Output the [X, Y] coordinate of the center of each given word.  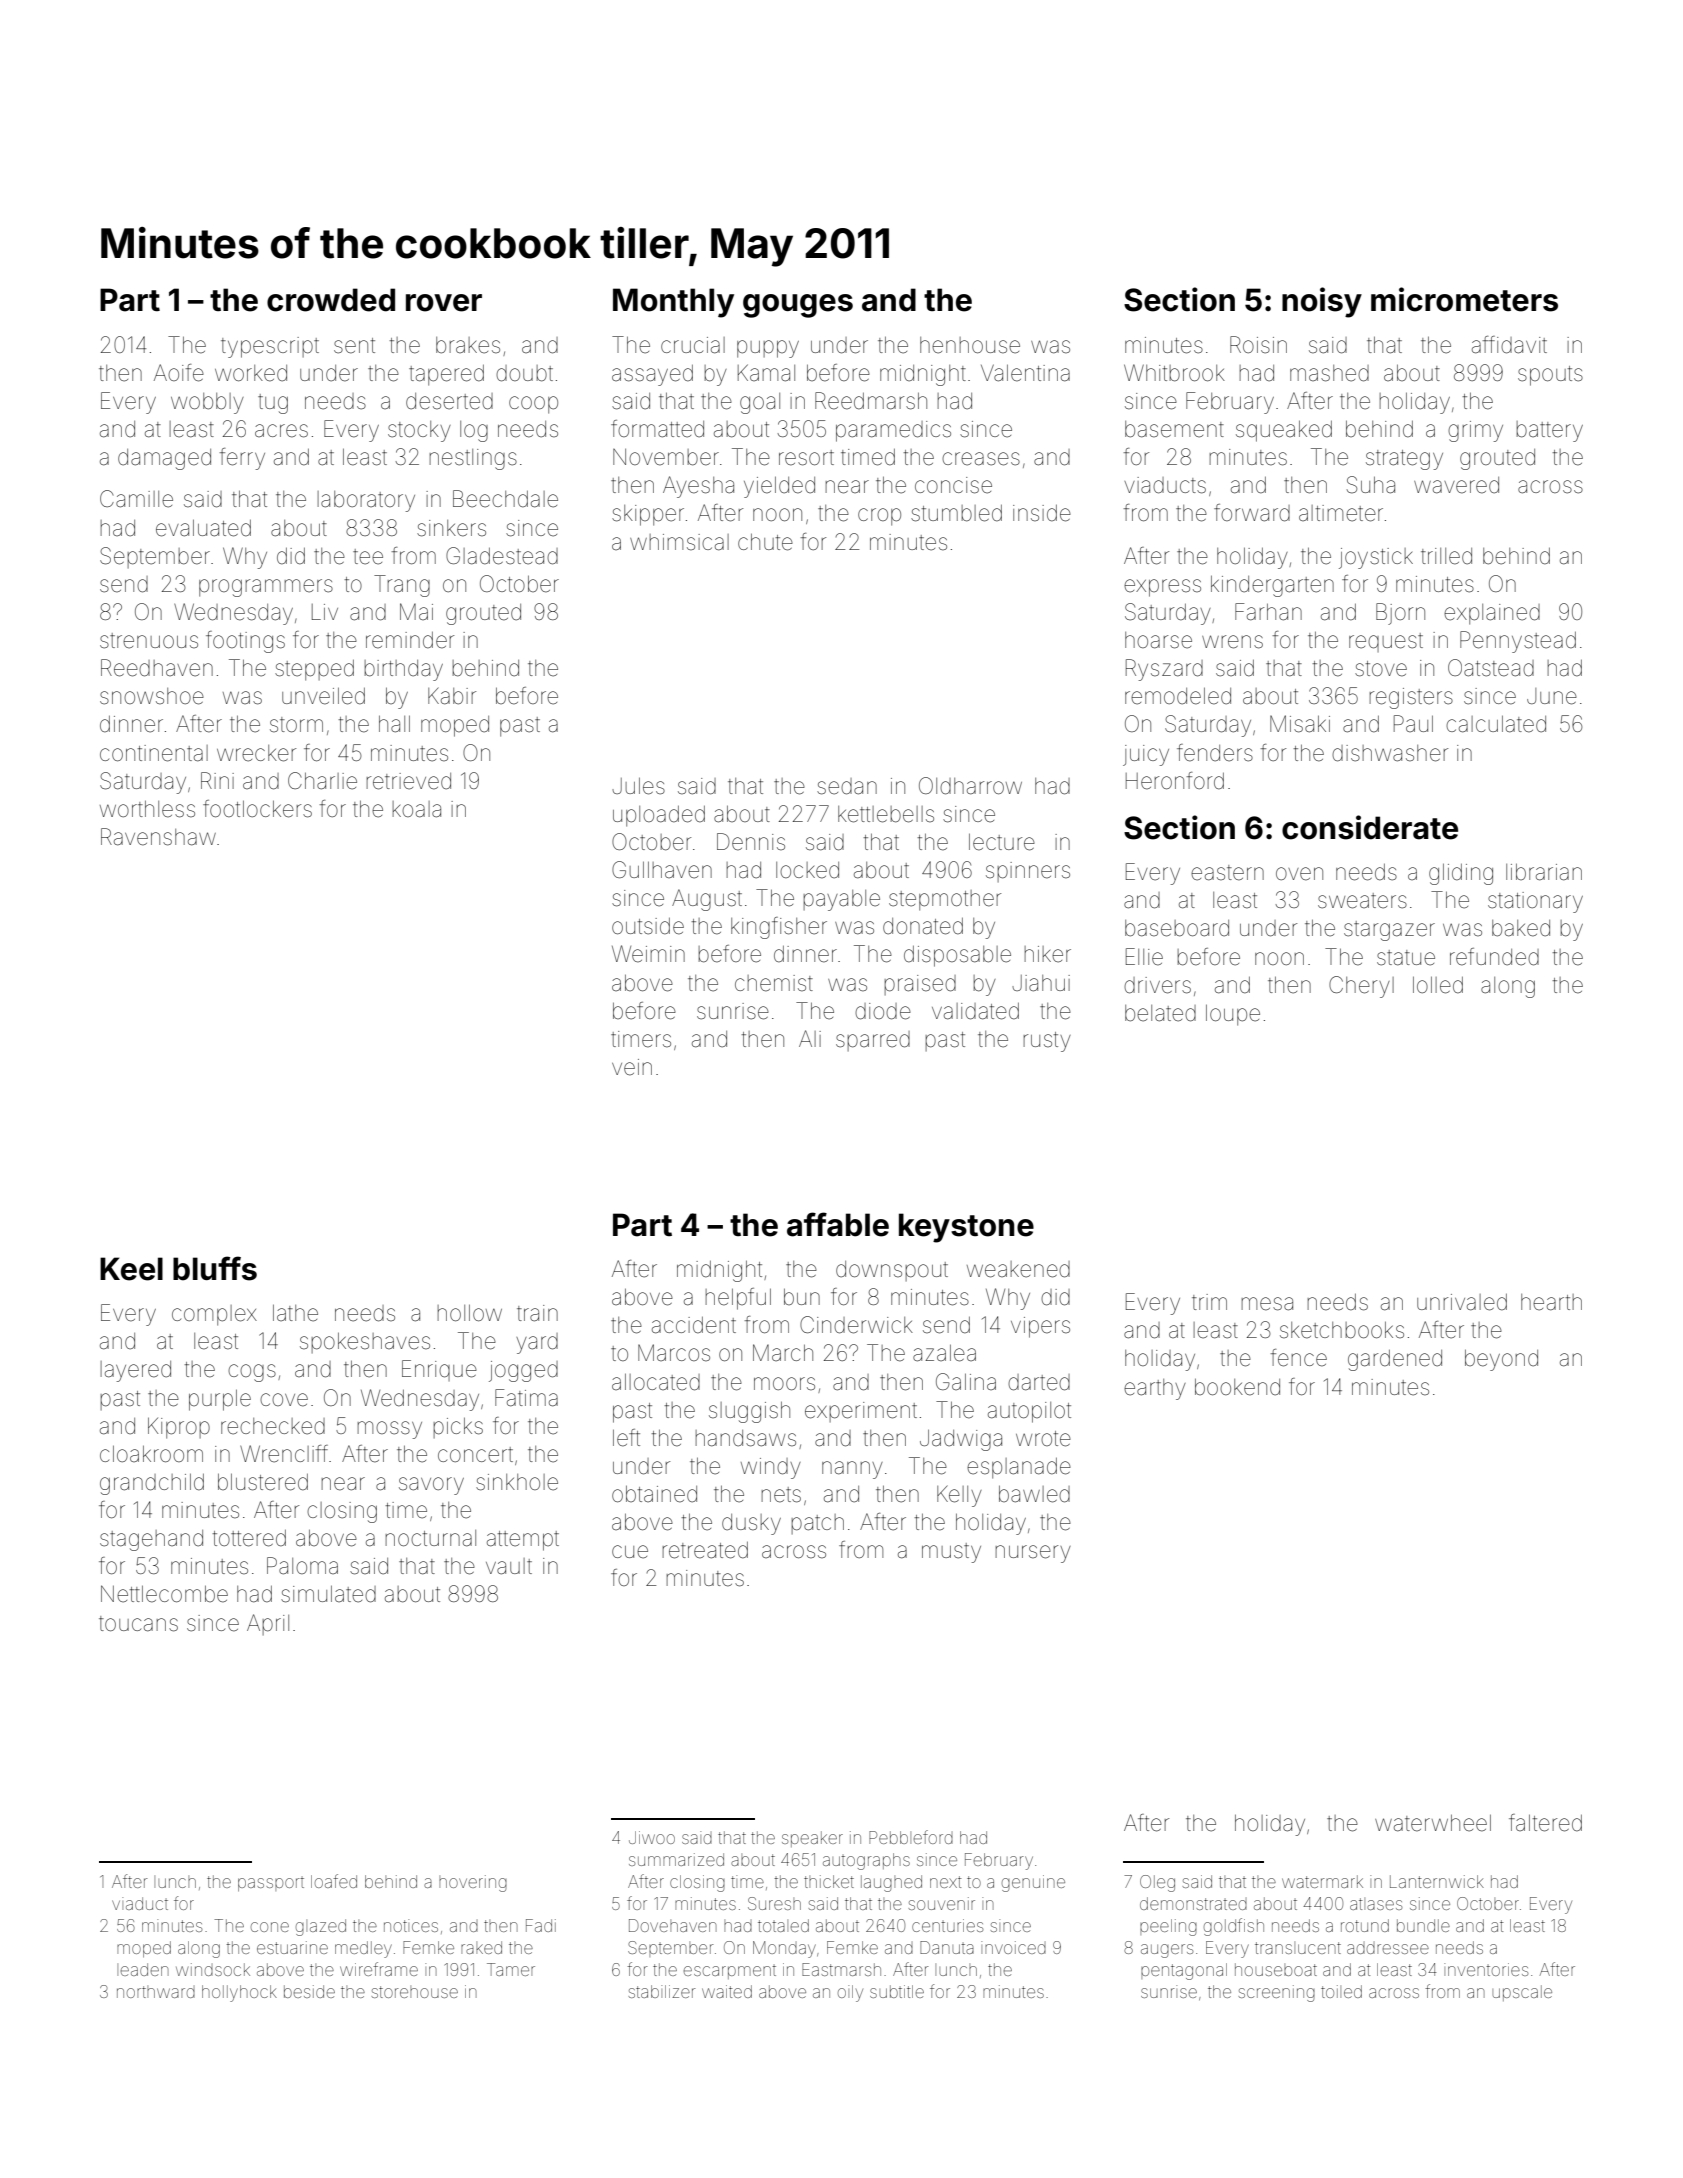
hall [394, 724]
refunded [1494, 957]
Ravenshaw [158, 837]
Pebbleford [911, 1837]
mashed [1329, 373]
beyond [1501, 1360]
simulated [328, 1594]
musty [951, 1553]
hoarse [1158, 640]
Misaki [1300, 724]
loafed [334, 1881]
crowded [331, 300]
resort [806, 458]
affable [838, 1224]
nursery [1033, 1554]
